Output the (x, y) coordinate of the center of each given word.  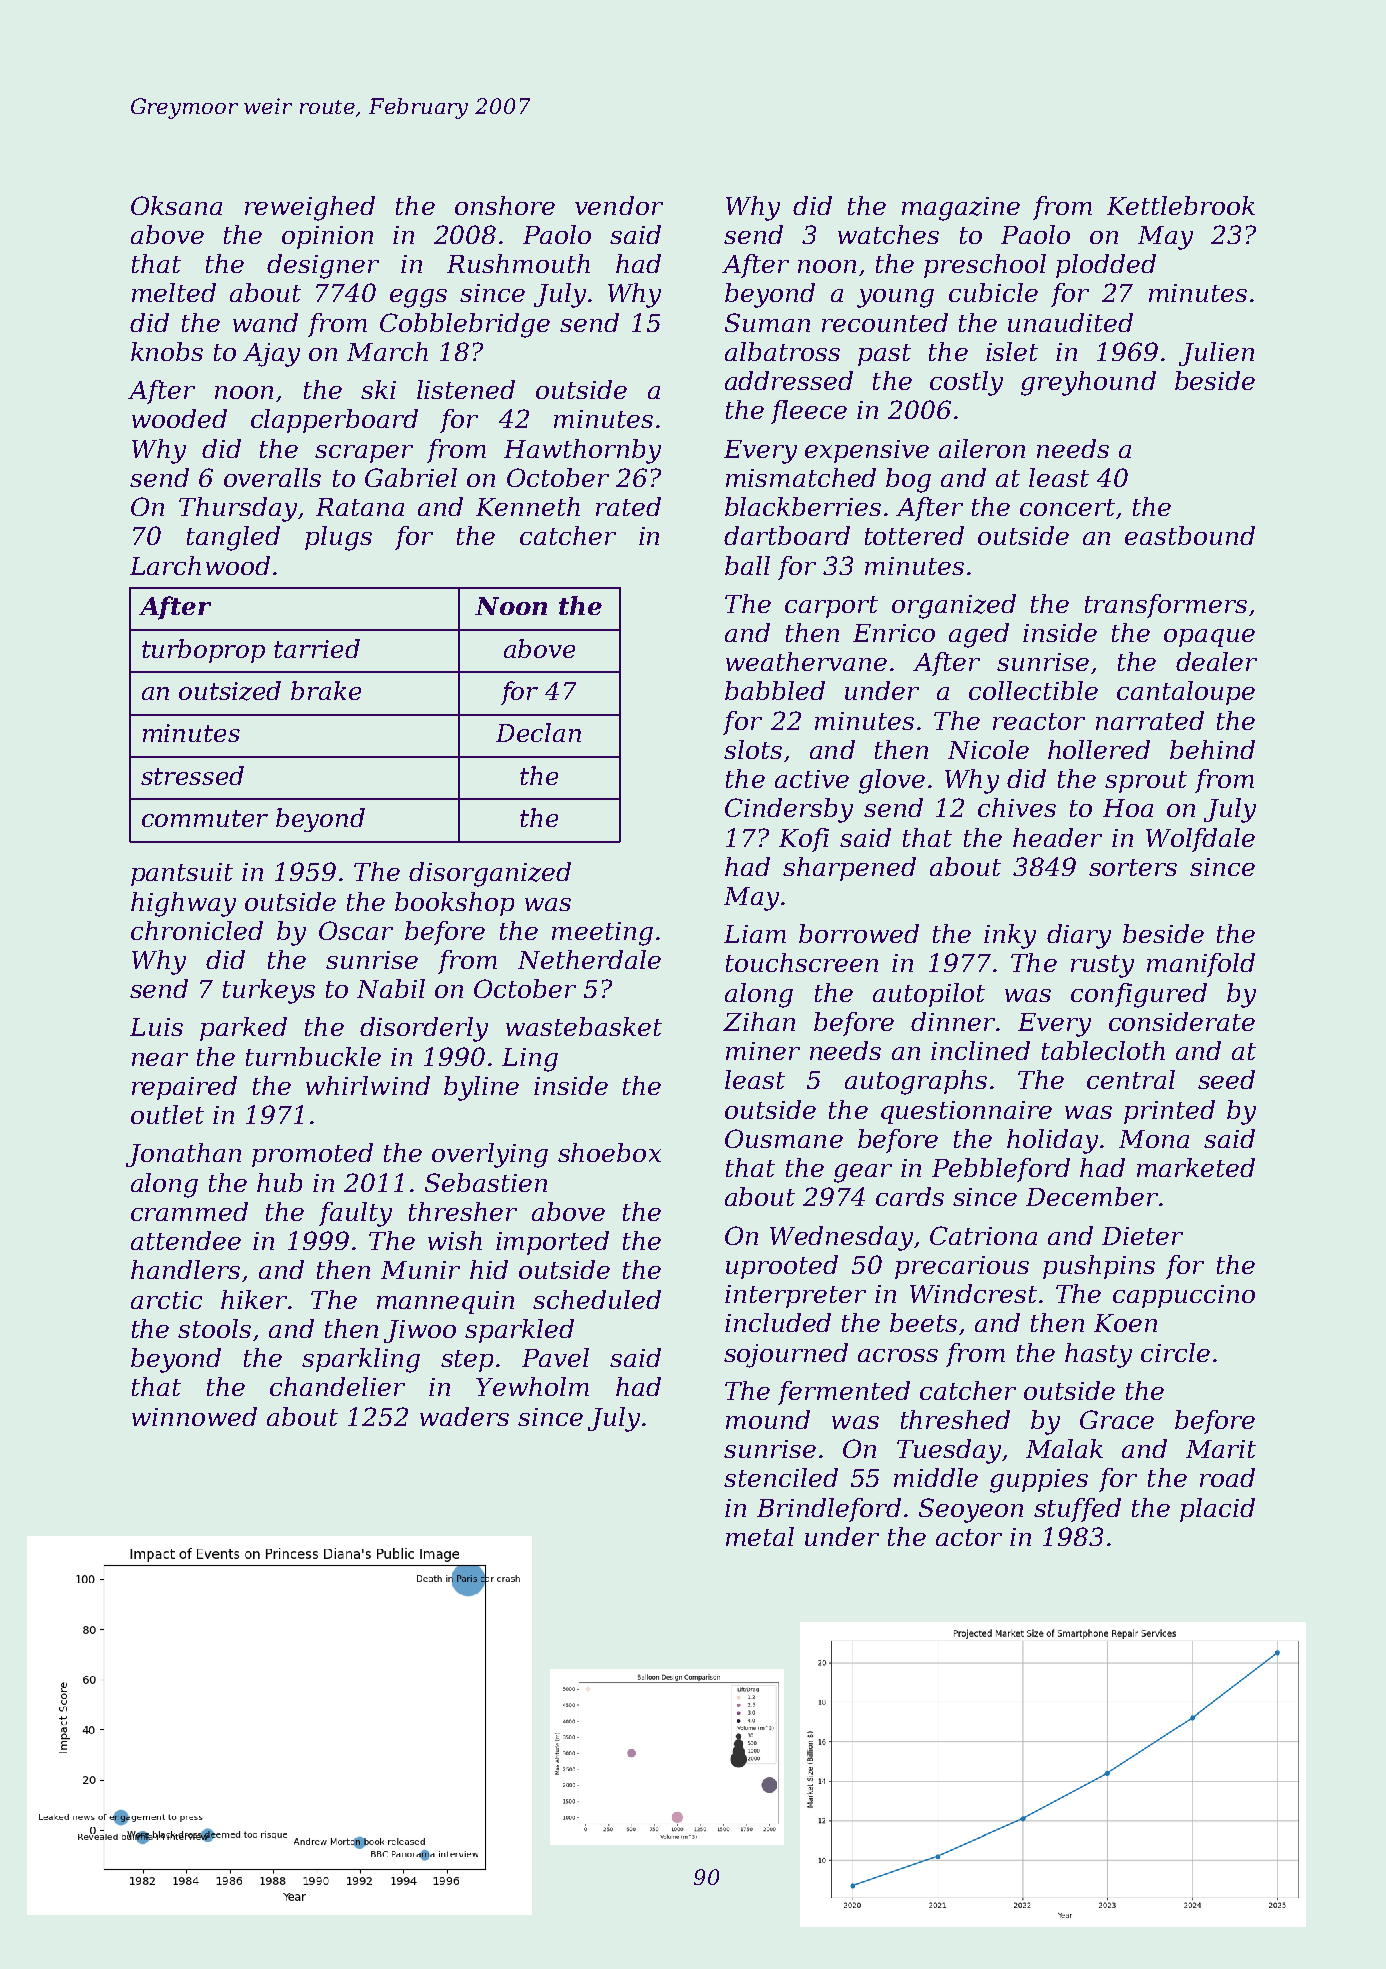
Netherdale (589, 959)
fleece (809, 412)
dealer (1216, 661)
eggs (418, 298)
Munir (420, 1270)
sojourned (786, 1355)
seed (1226, 1079)
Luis (156, 1027)
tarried (317, 648)
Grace (1117, 1419)
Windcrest (973, 1293)
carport (831, 607)
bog (908, 480)
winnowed (194, 1416)
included (778, 1322)
